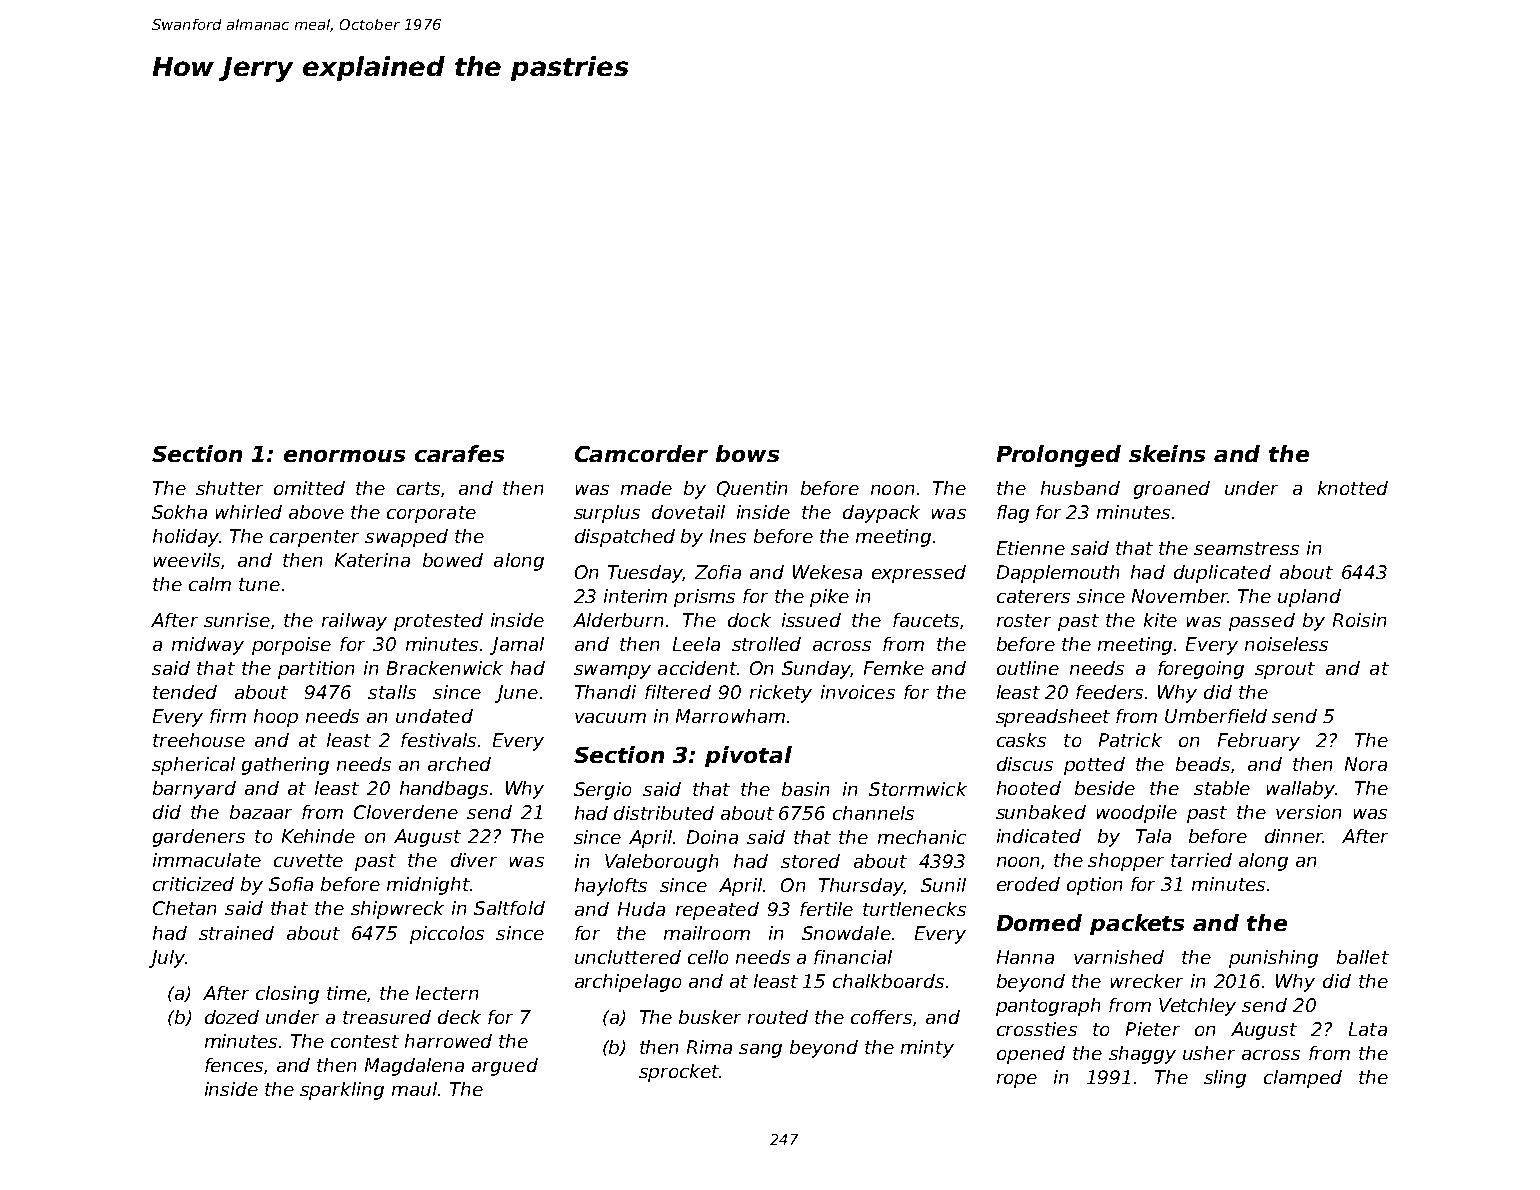 The width and height of the screenshot is (1540, 1190). I want to click on maul, so click(414, 1089).
